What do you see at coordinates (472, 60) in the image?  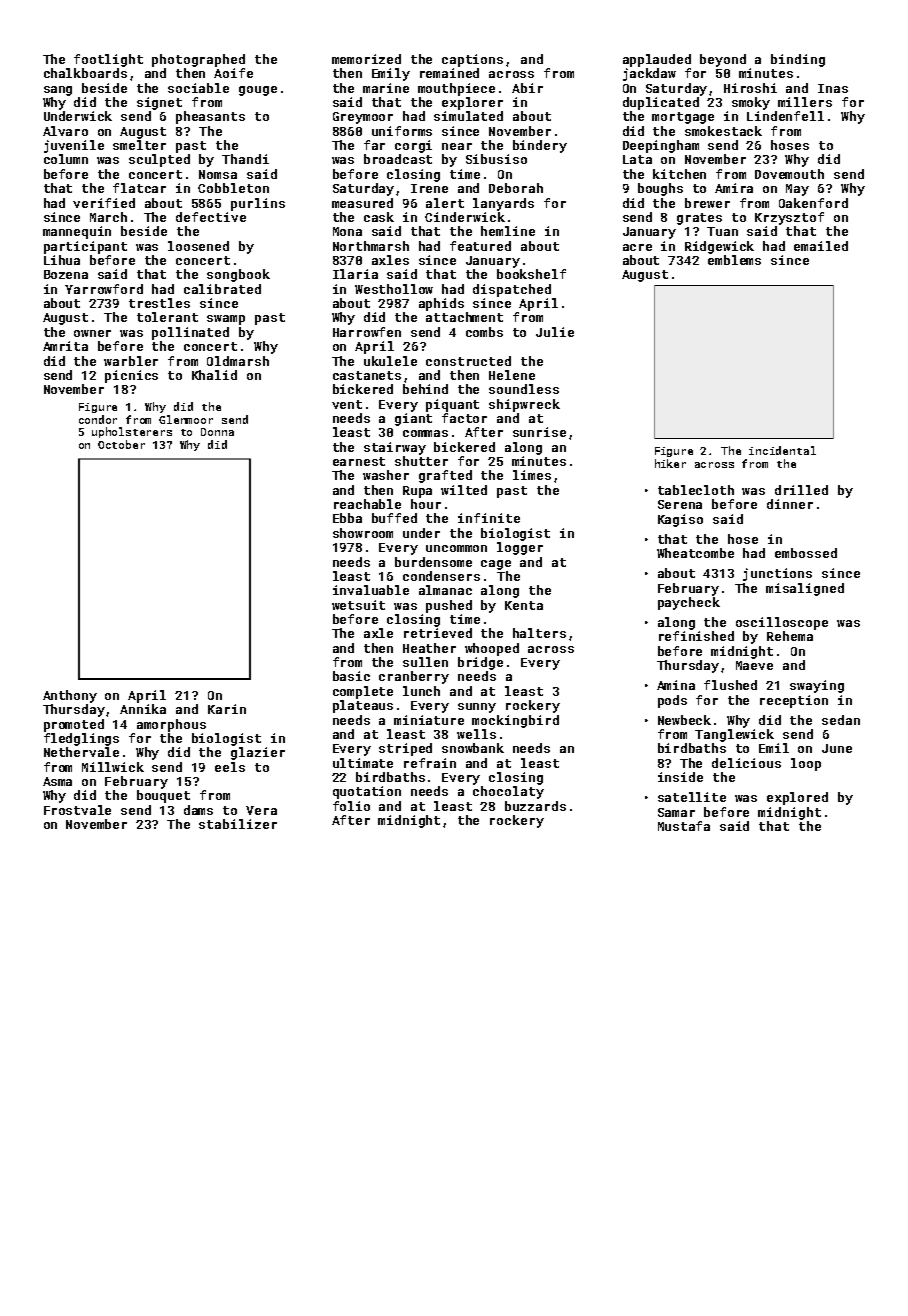 I see `captions` at bounding box center [472, 60].
